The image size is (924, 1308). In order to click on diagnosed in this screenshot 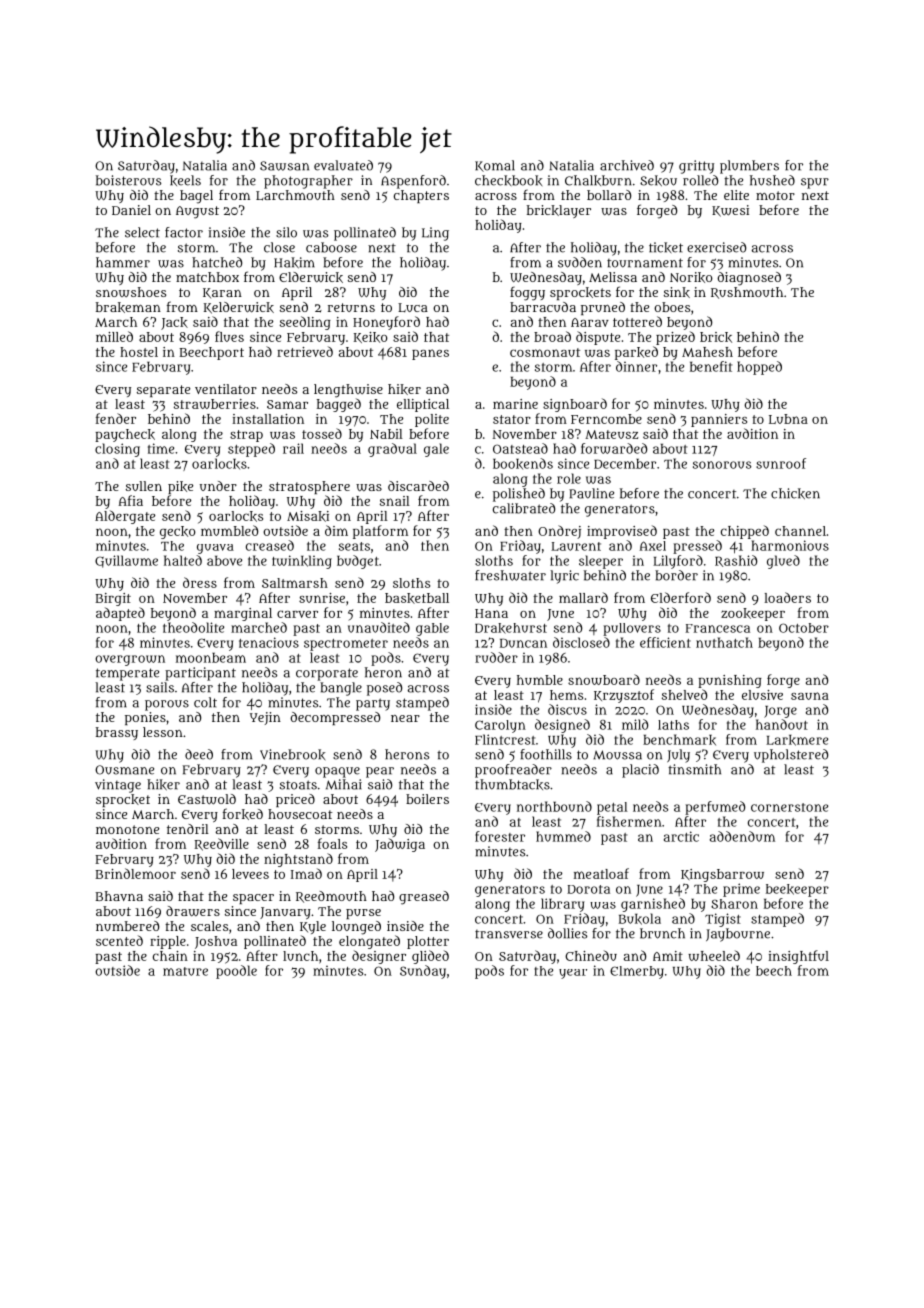, I will do `click(749, 279)`.
